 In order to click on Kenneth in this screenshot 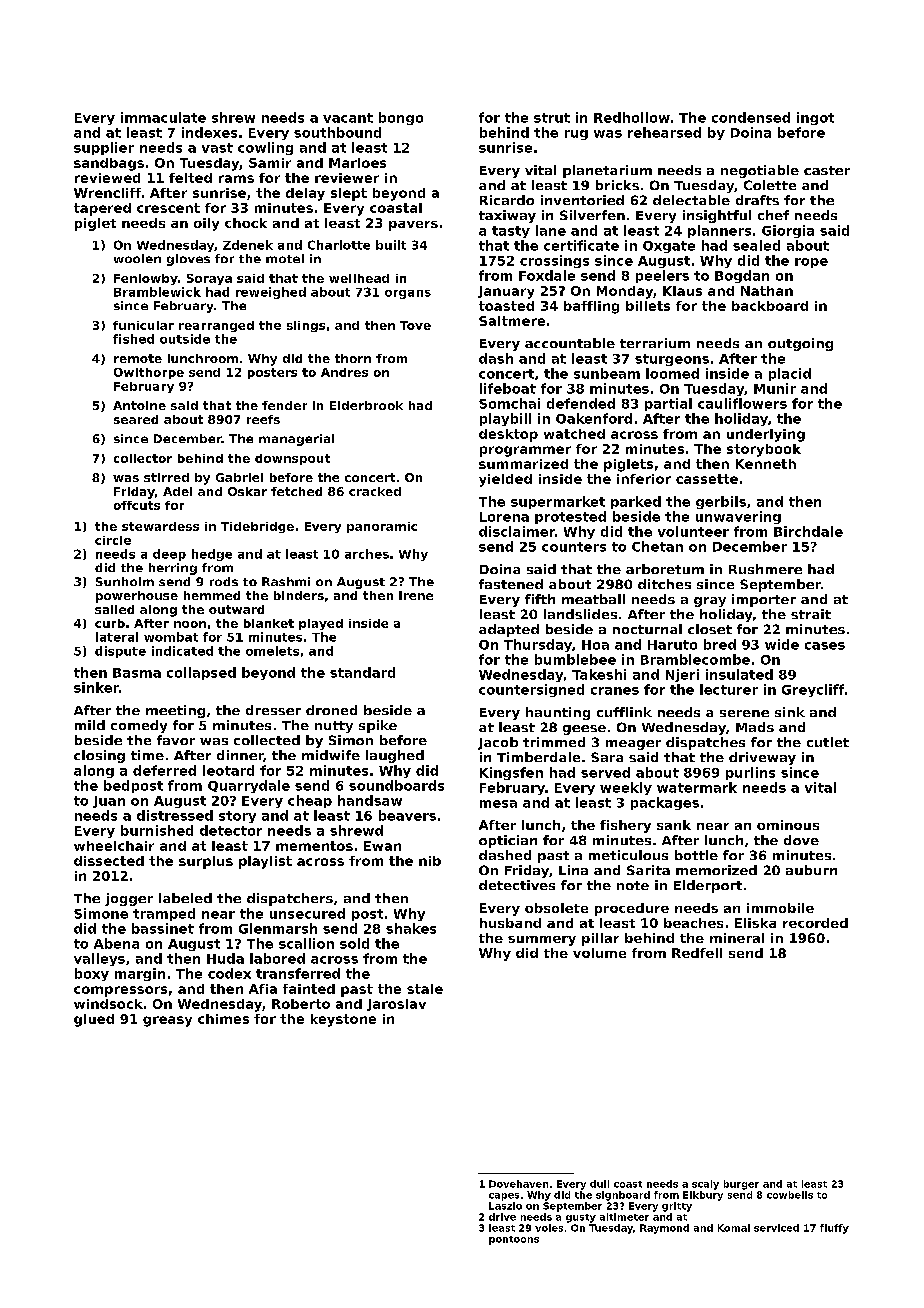, I will do `click(766, 464)`.
